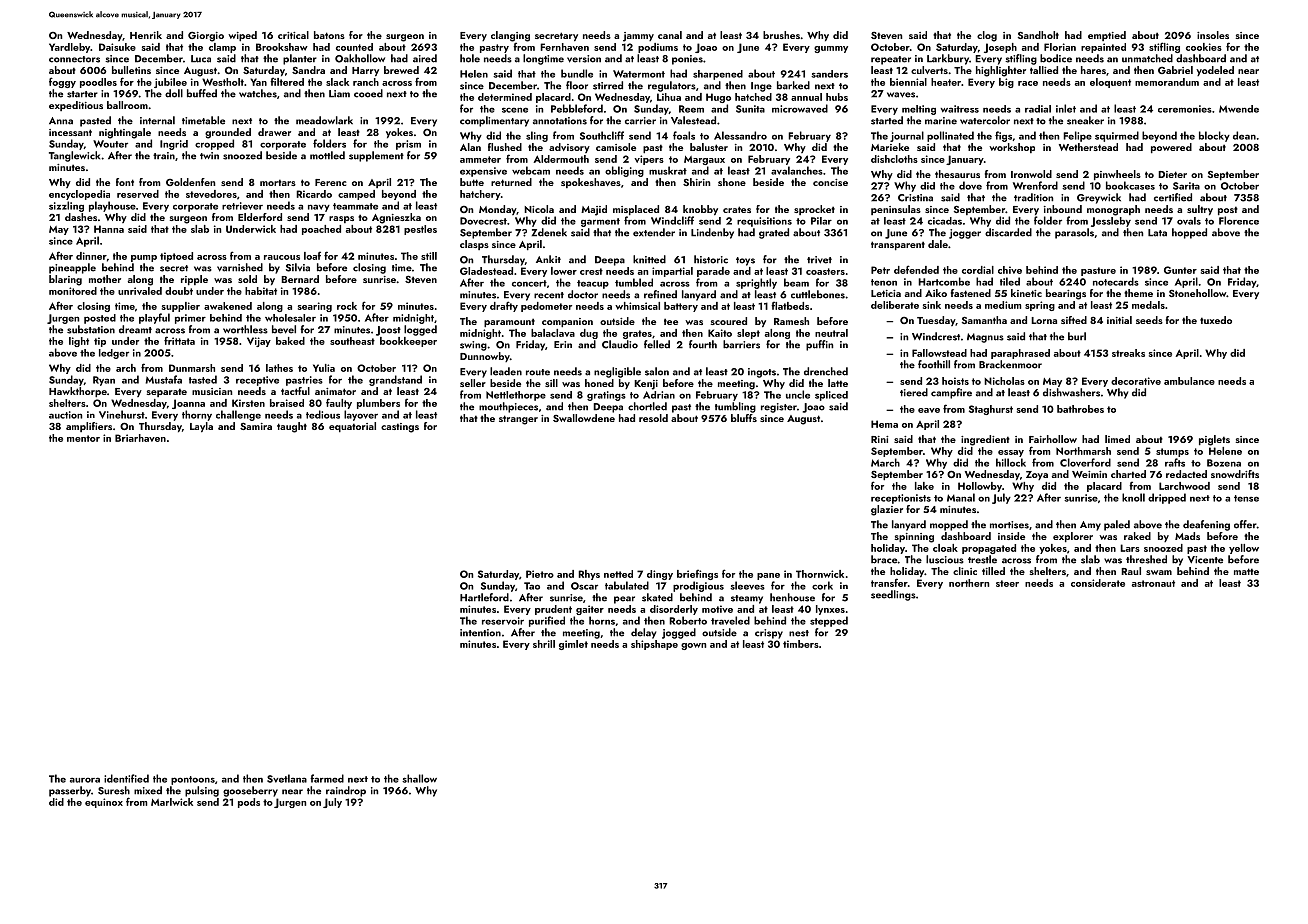 The width and height of the page is (1308, 924). I want to click on pods, so click(249, 803).
